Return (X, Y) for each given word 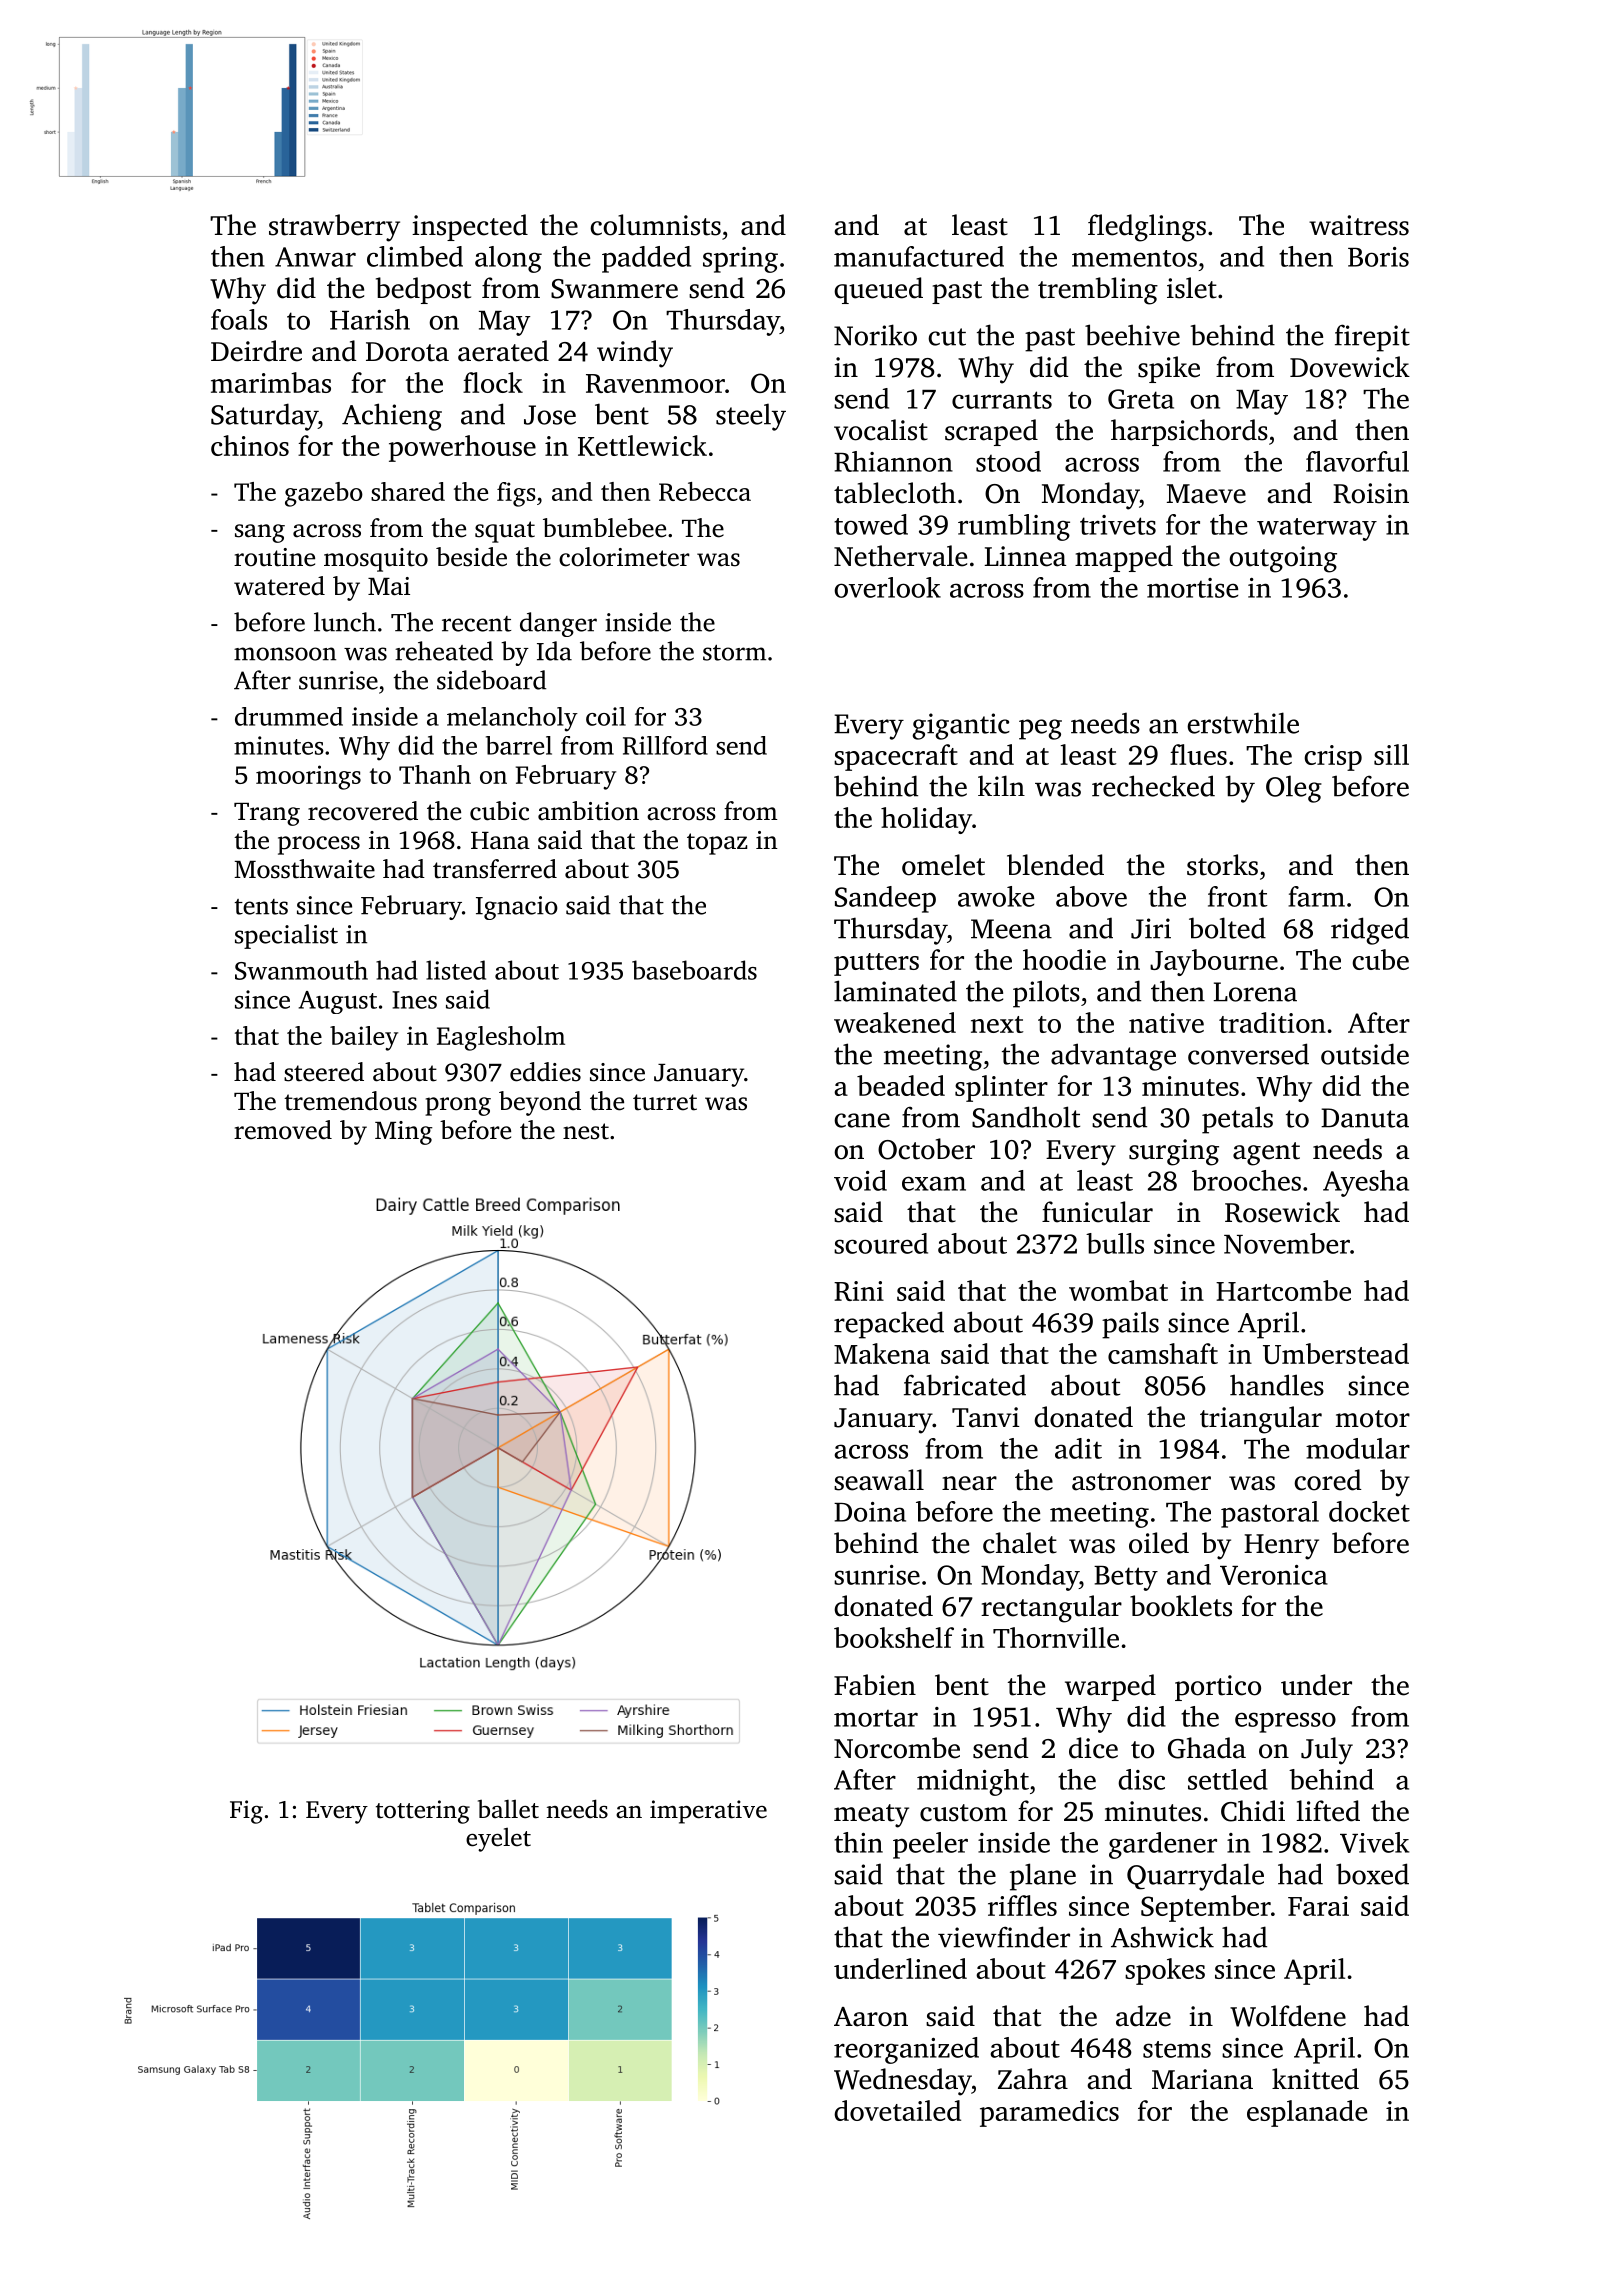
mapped (1124, 558)
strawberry (334, 228)
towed (871, 524)
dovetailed (897, 2110)
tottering (423, 1812)
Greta (1141, 399)
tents (261, 907)
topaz (717, 844)
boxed (1372, 1874)
